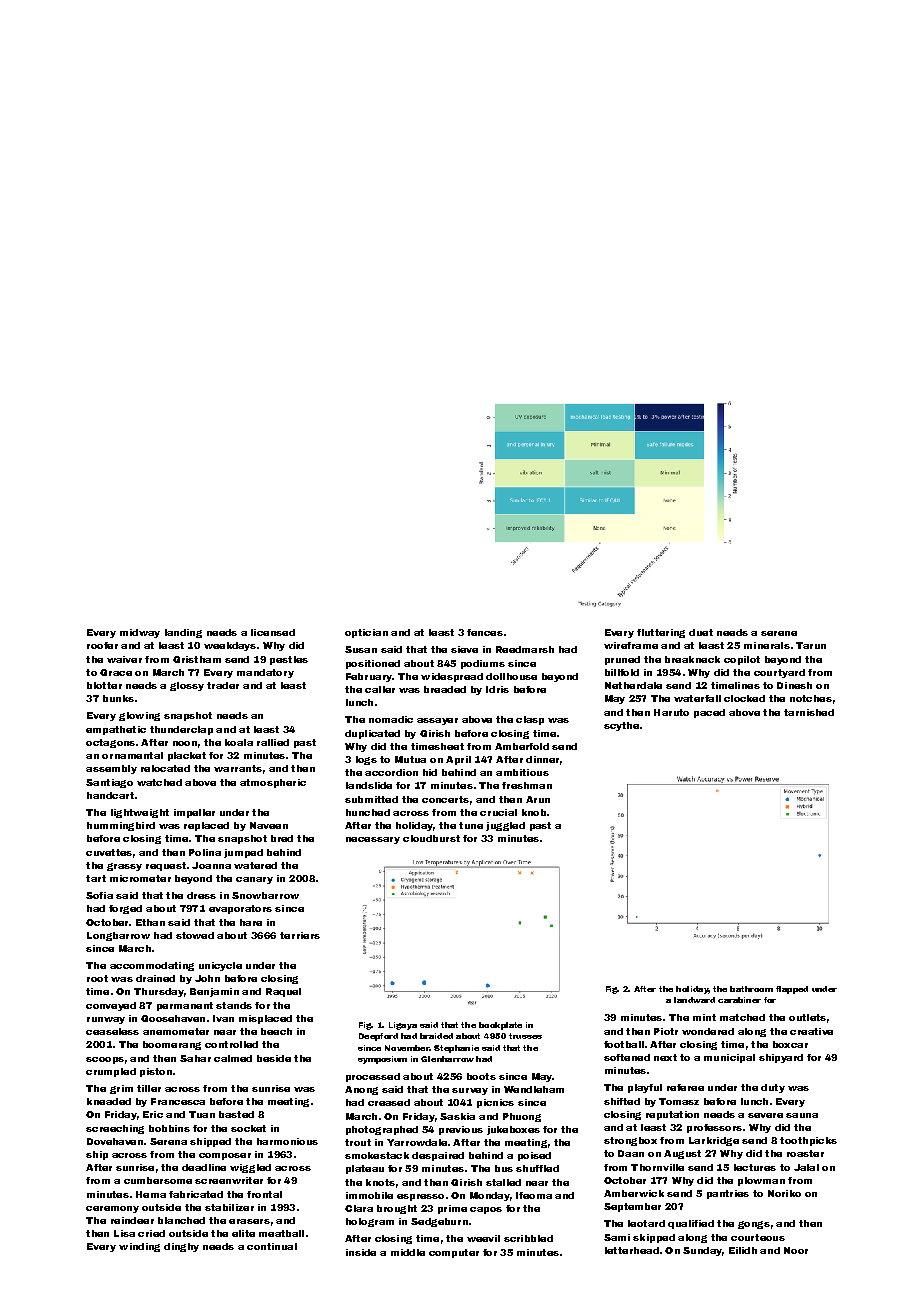 The width and height of the page is (924, 1308). Describe the element at coordinates (661, 633) in the page. I see `fluttering` at that location.
